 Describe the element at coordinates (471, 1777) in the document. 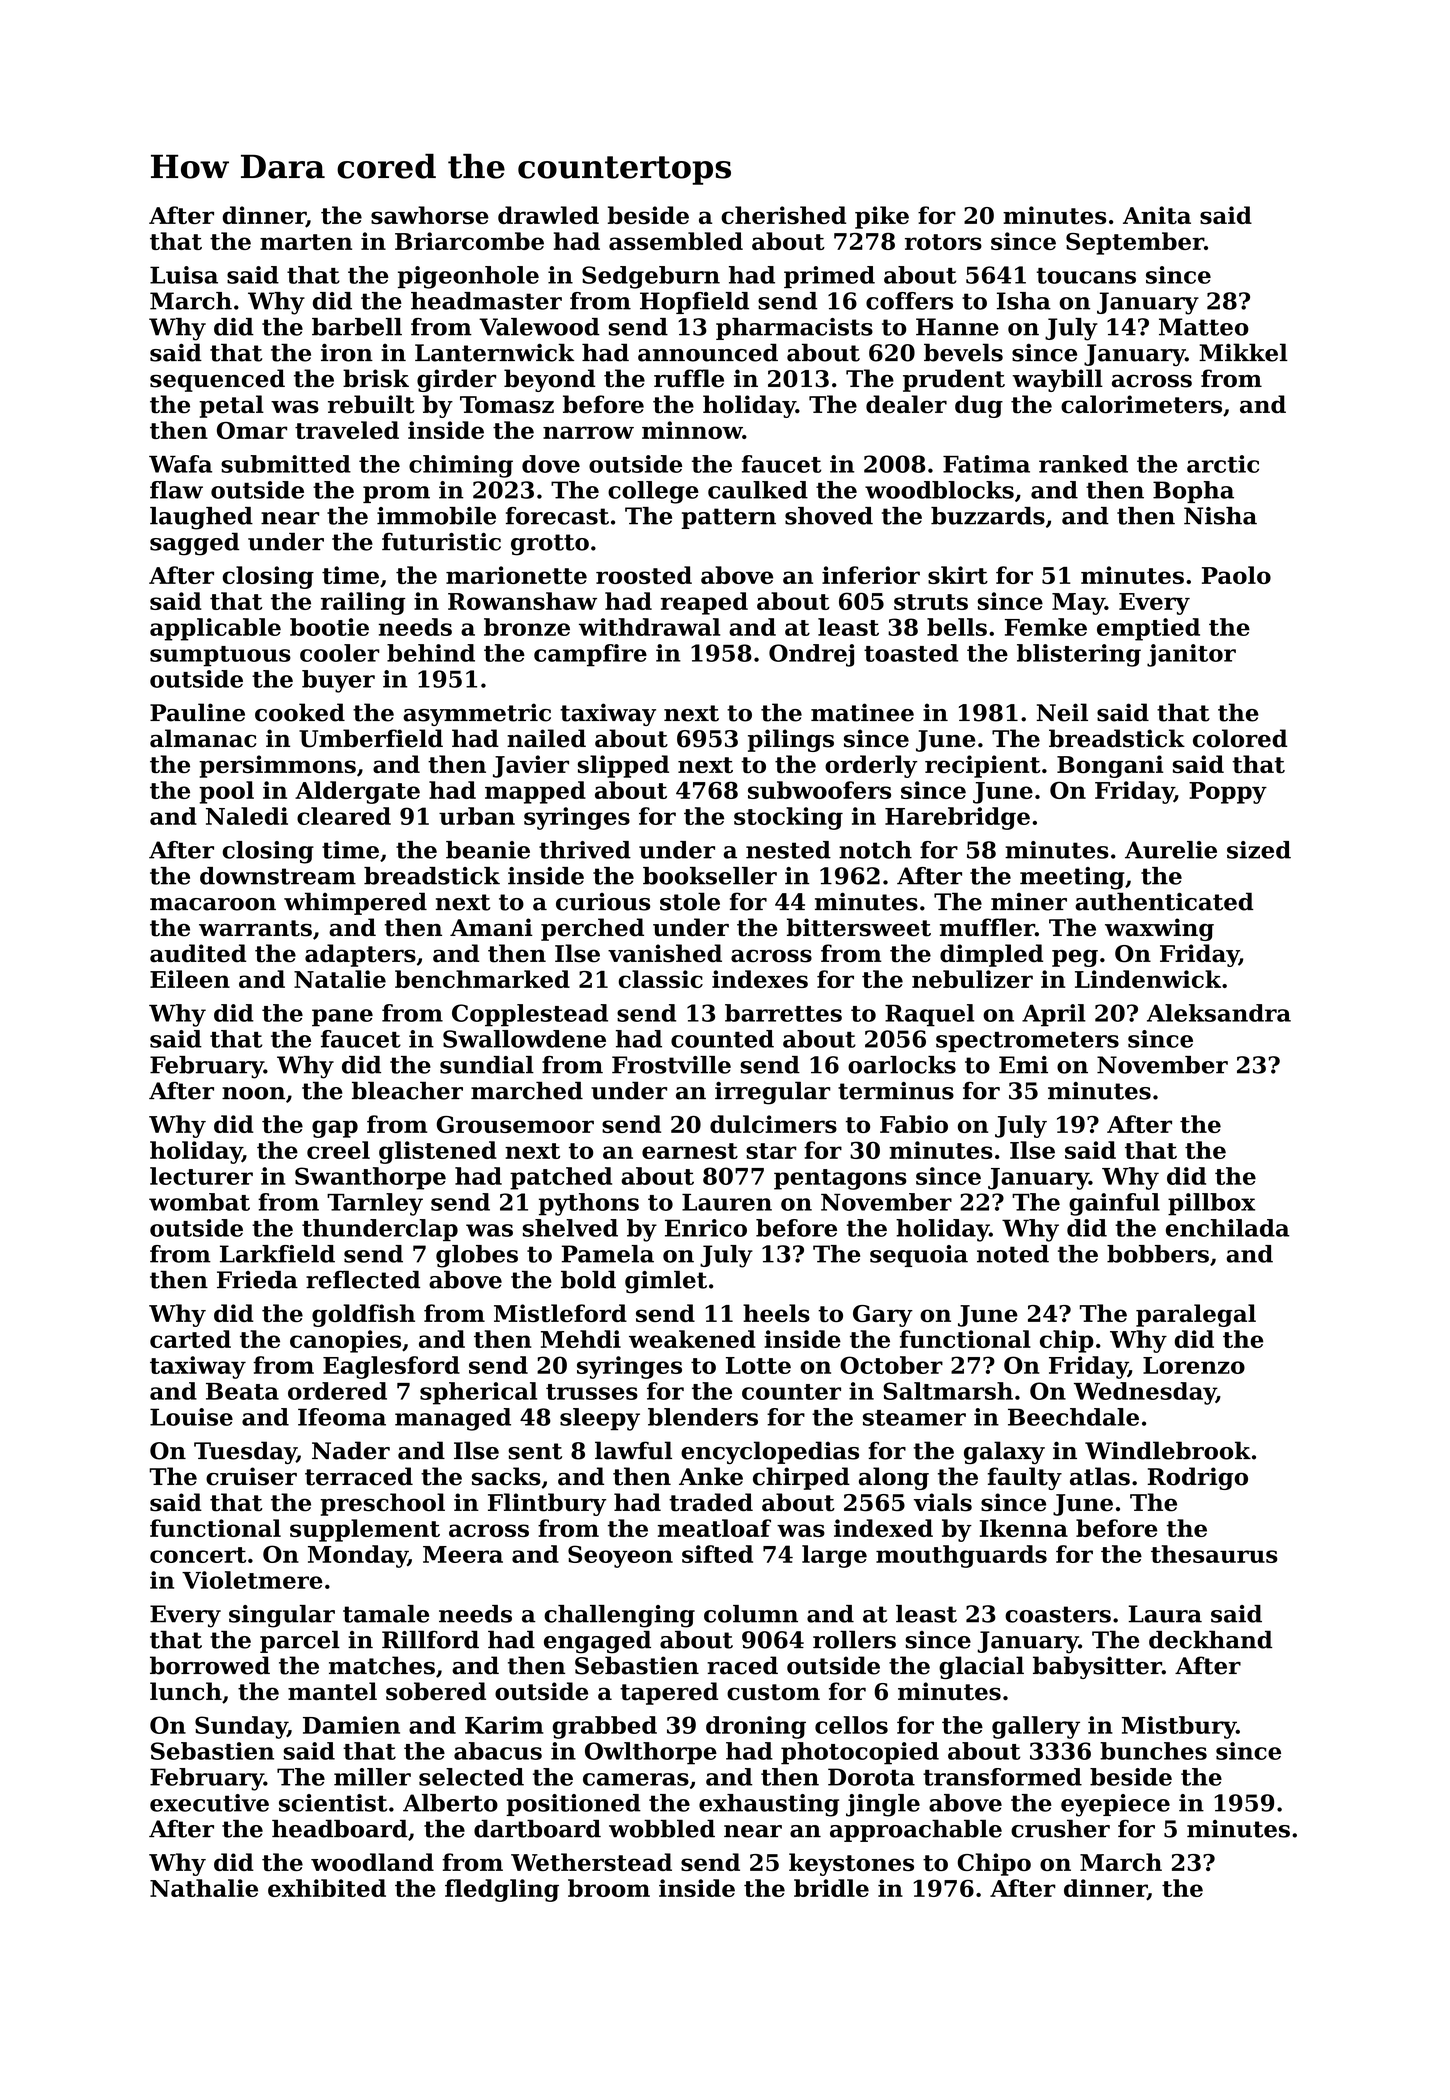

I see `selected` at that location.
